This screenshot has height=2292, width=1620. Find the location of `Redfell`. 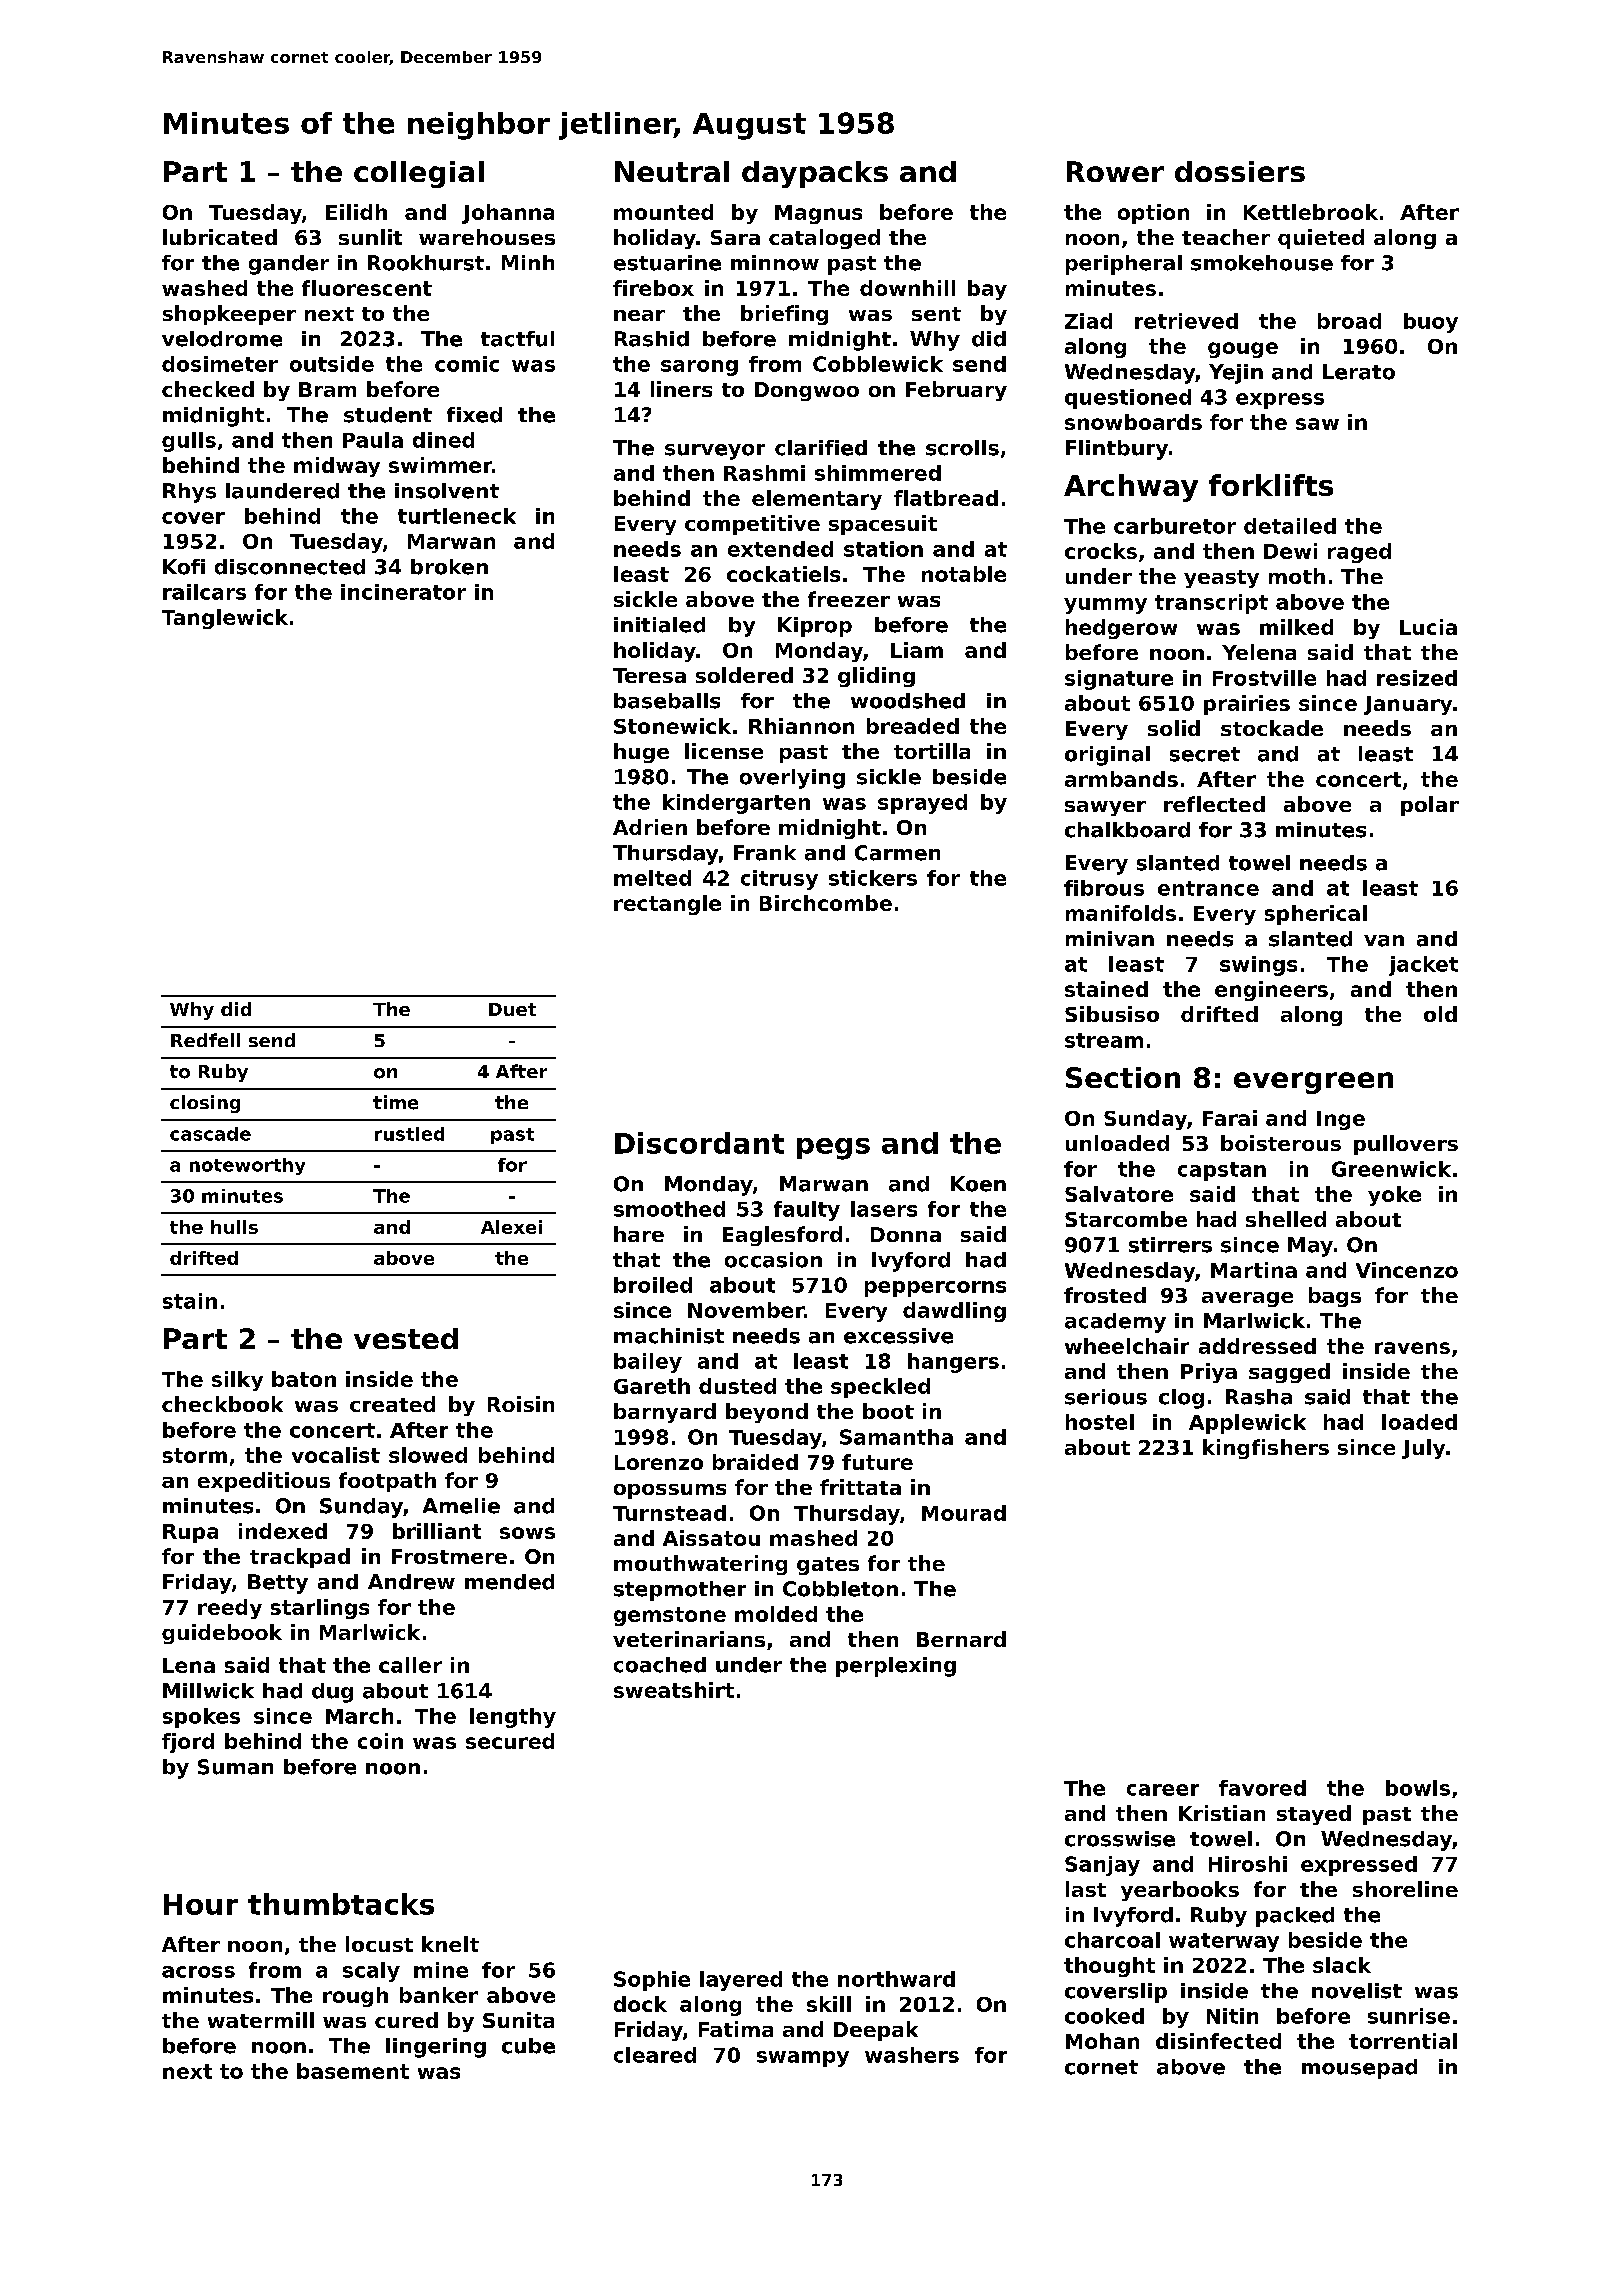

Redfell is located at coordinates (205, 1040).
